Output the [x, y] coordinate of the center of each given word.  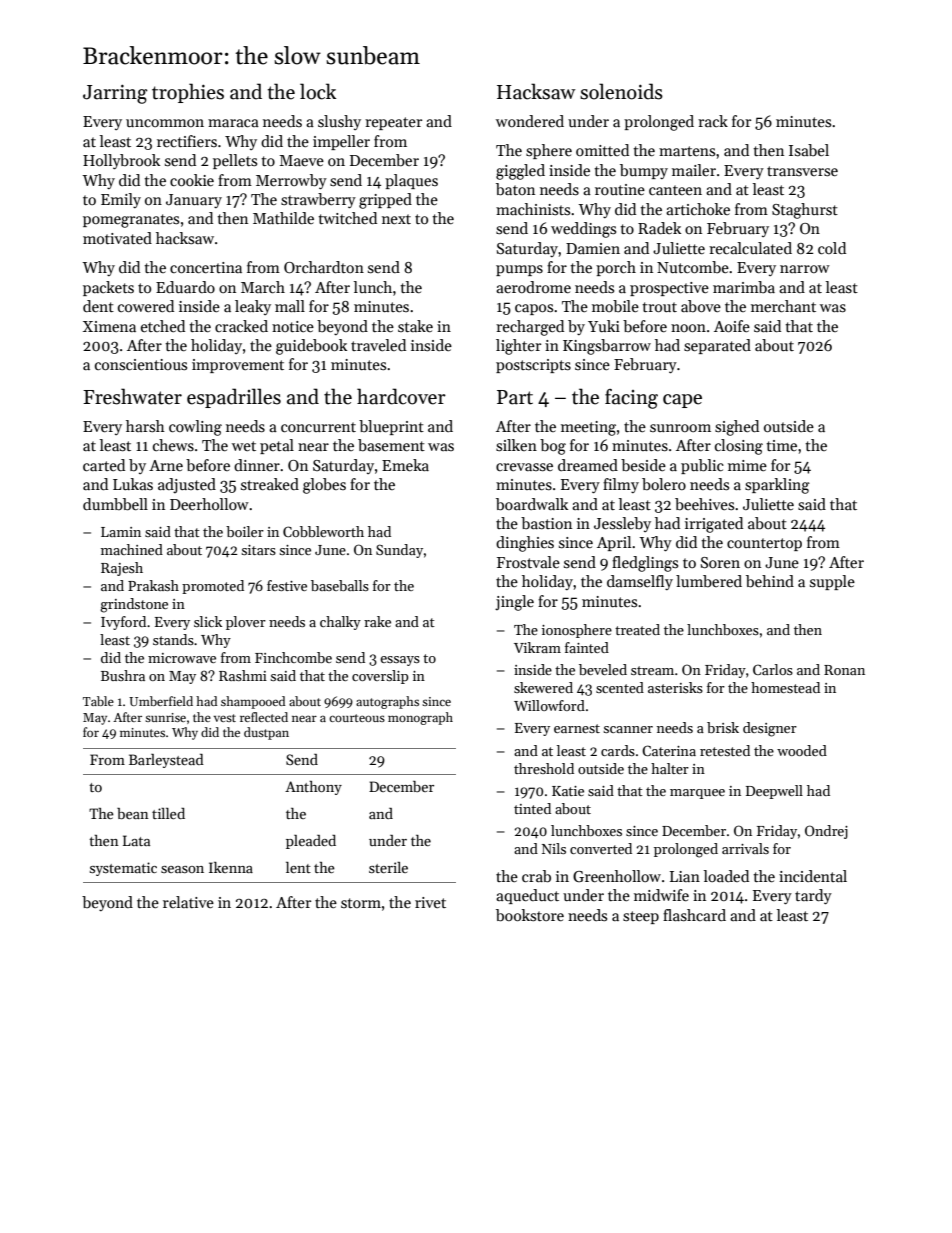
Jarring [115, 94]
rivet [430, 902]
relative [188, 902]
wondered [530, 121]
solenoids [621, 91]
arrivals [745, 848]
